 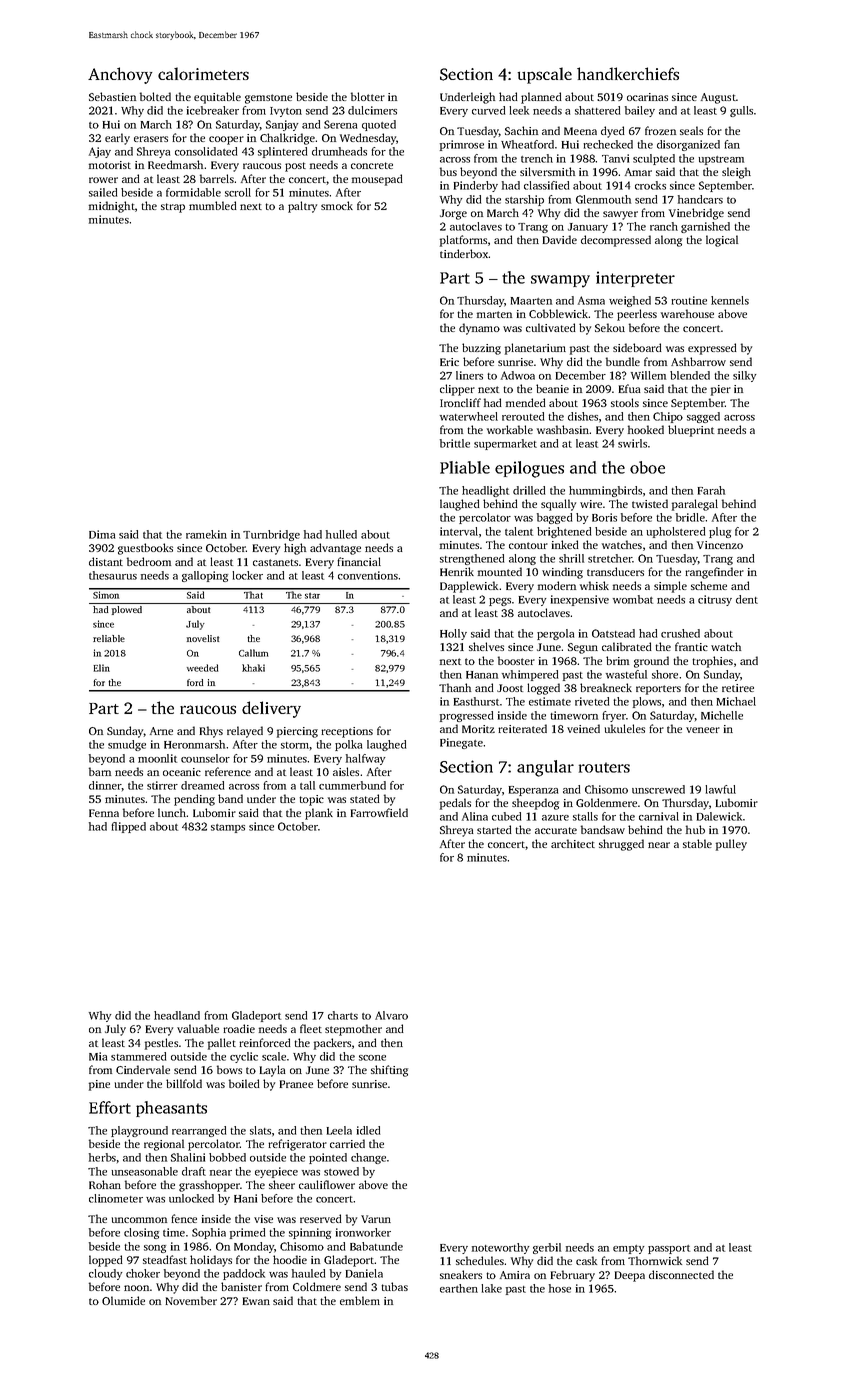 I want to click on stamps, so click(x=228, y=828).
